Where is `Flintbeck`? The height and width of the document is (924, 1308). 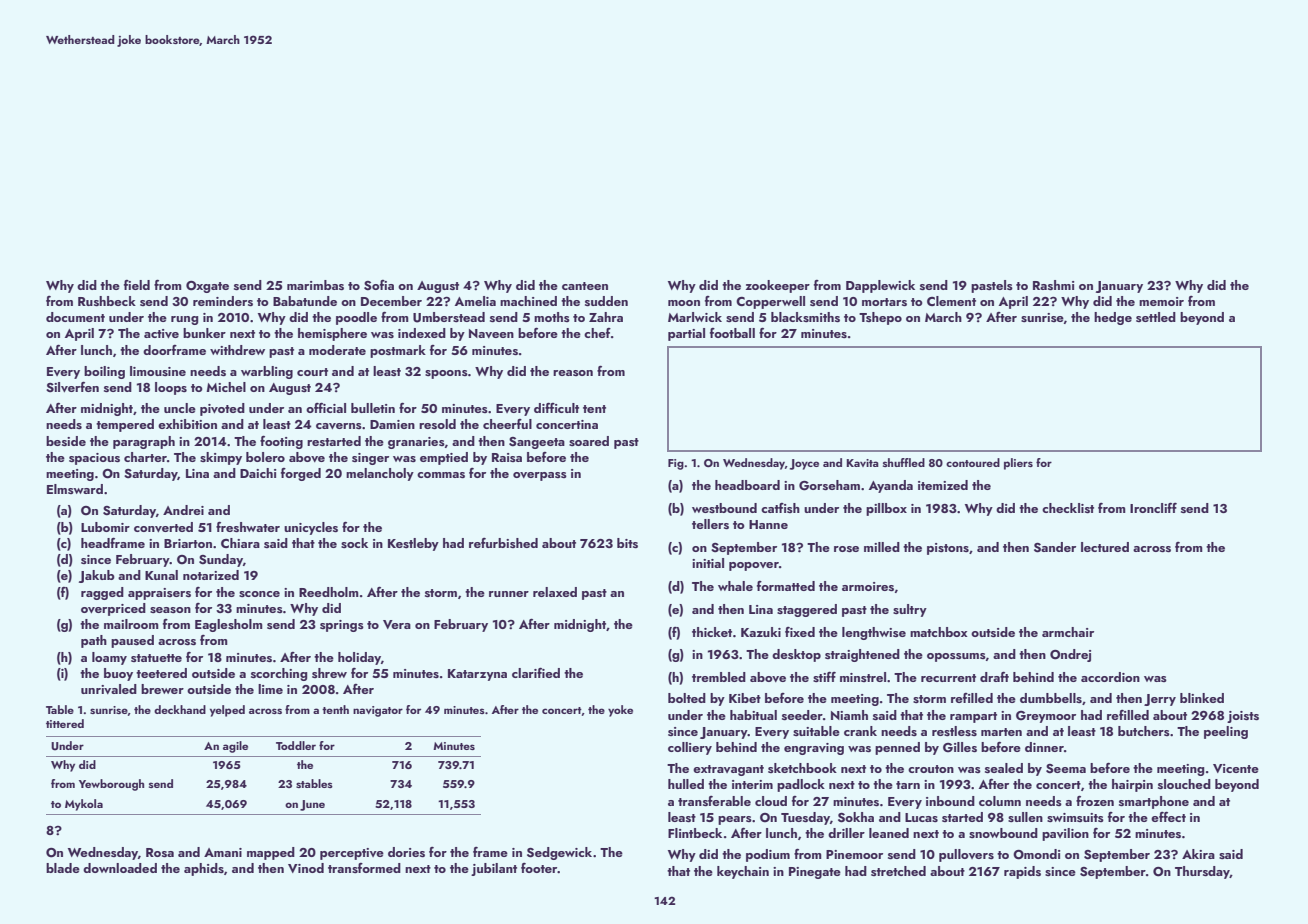 Flintbeck is located at coordinates (695, 833).
